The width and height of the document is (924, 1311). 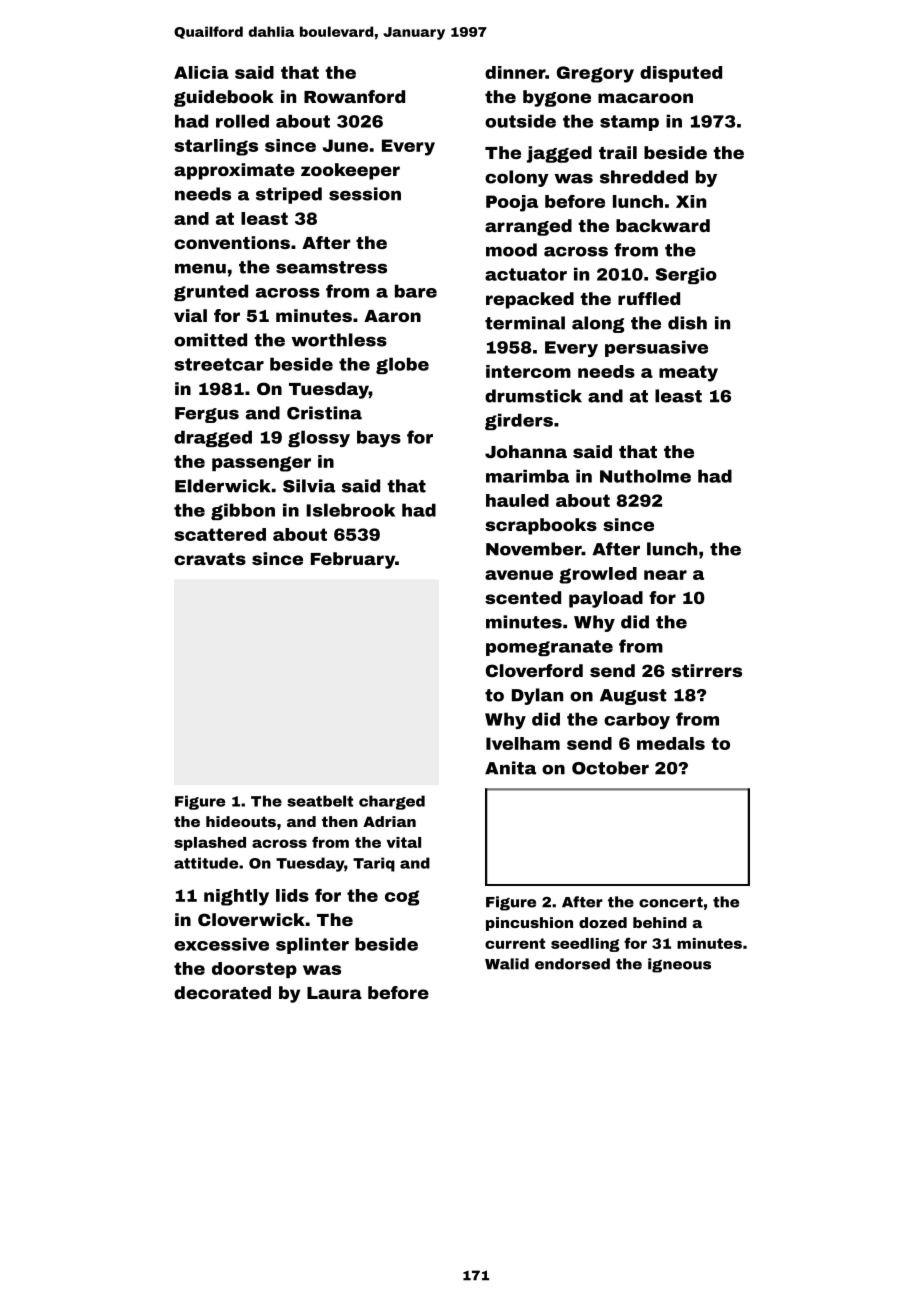 I want to click on gibbon, so click(x=243, y=511).
